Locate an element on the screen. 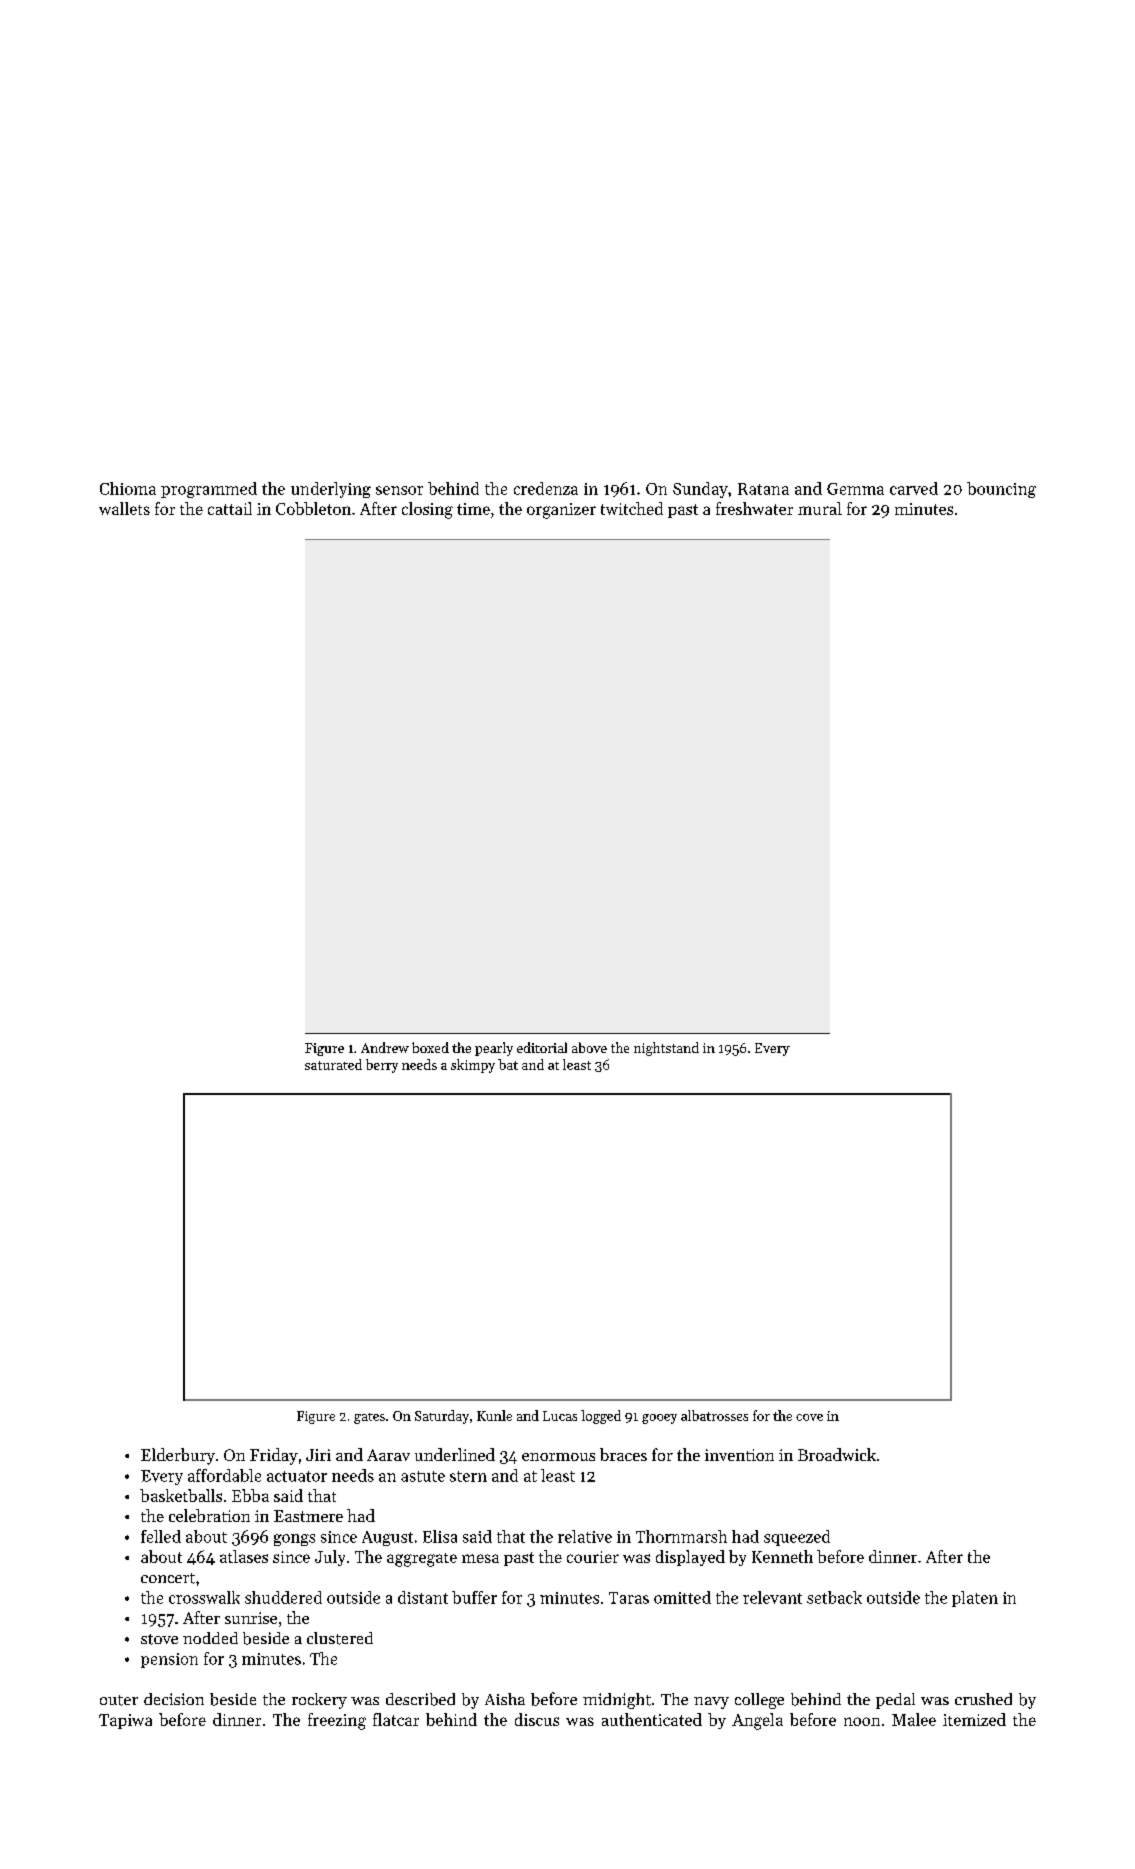 The width and height of the screenshot is (1135, 1869). wallets is located at coordinates (124, 508).
